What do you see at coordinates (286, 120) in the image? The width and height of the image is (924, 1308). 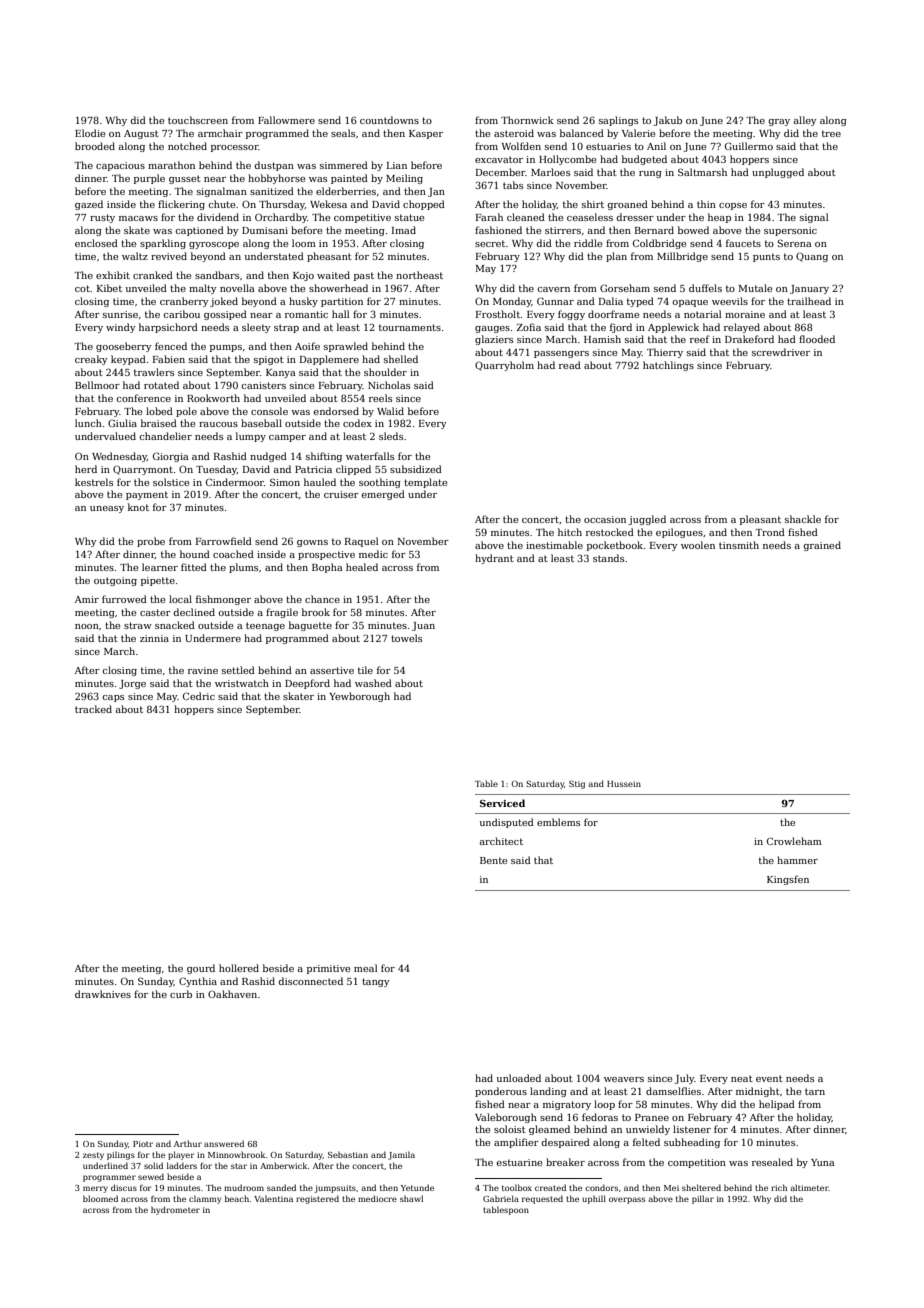 I see `Fallowmere` at bounding box center [286, 120].
